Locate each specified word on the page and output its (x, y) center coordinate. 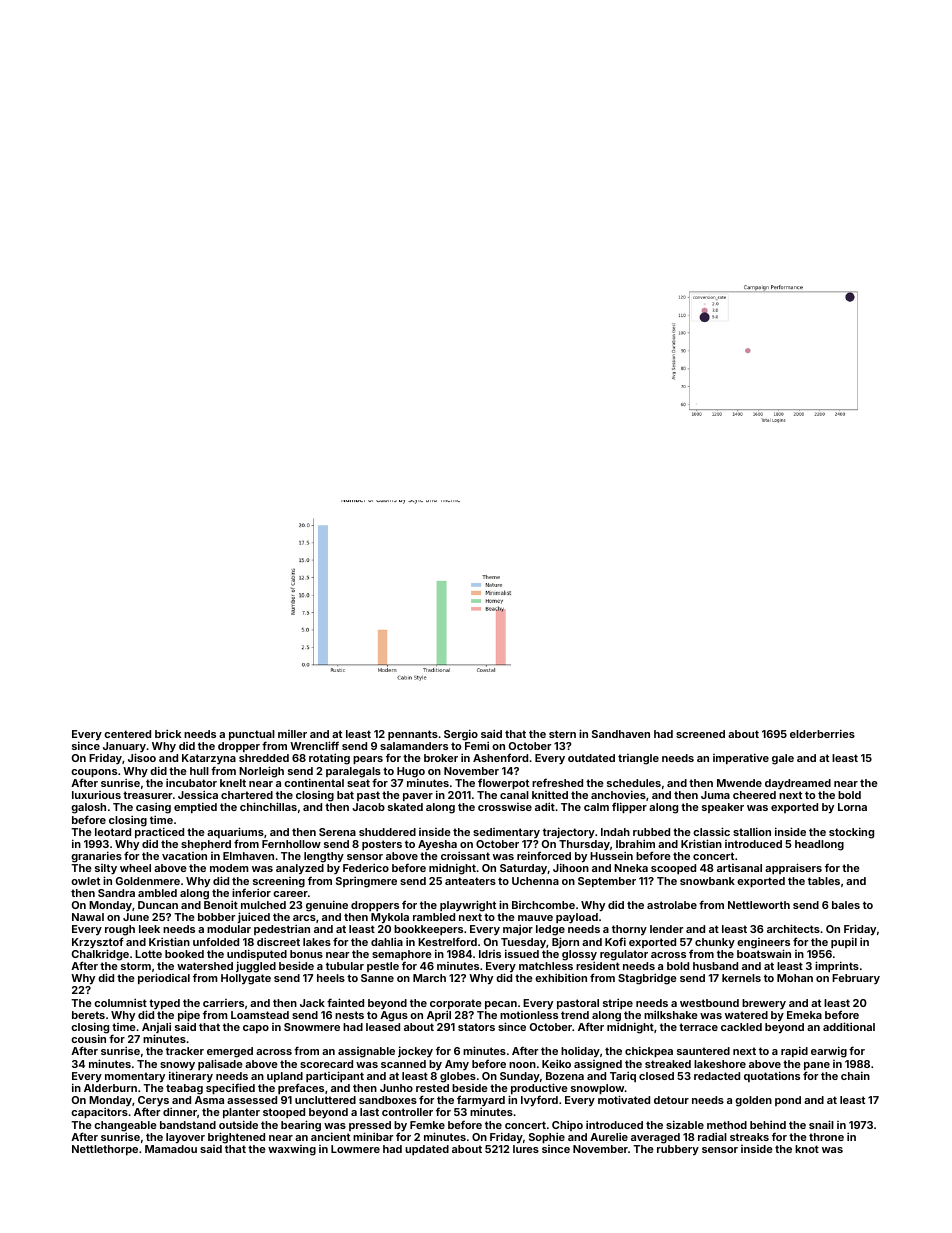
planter (241, 1113)
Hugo (411, 772)
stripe (618, 1003)
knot (807, 1149)
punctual (252, 736)
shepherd (206, 845)
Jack (312, 1003)
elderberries (822, 733)
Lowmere (355, 1149)
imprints (837, 966)
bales (846, 905)
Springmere (366, 882)
